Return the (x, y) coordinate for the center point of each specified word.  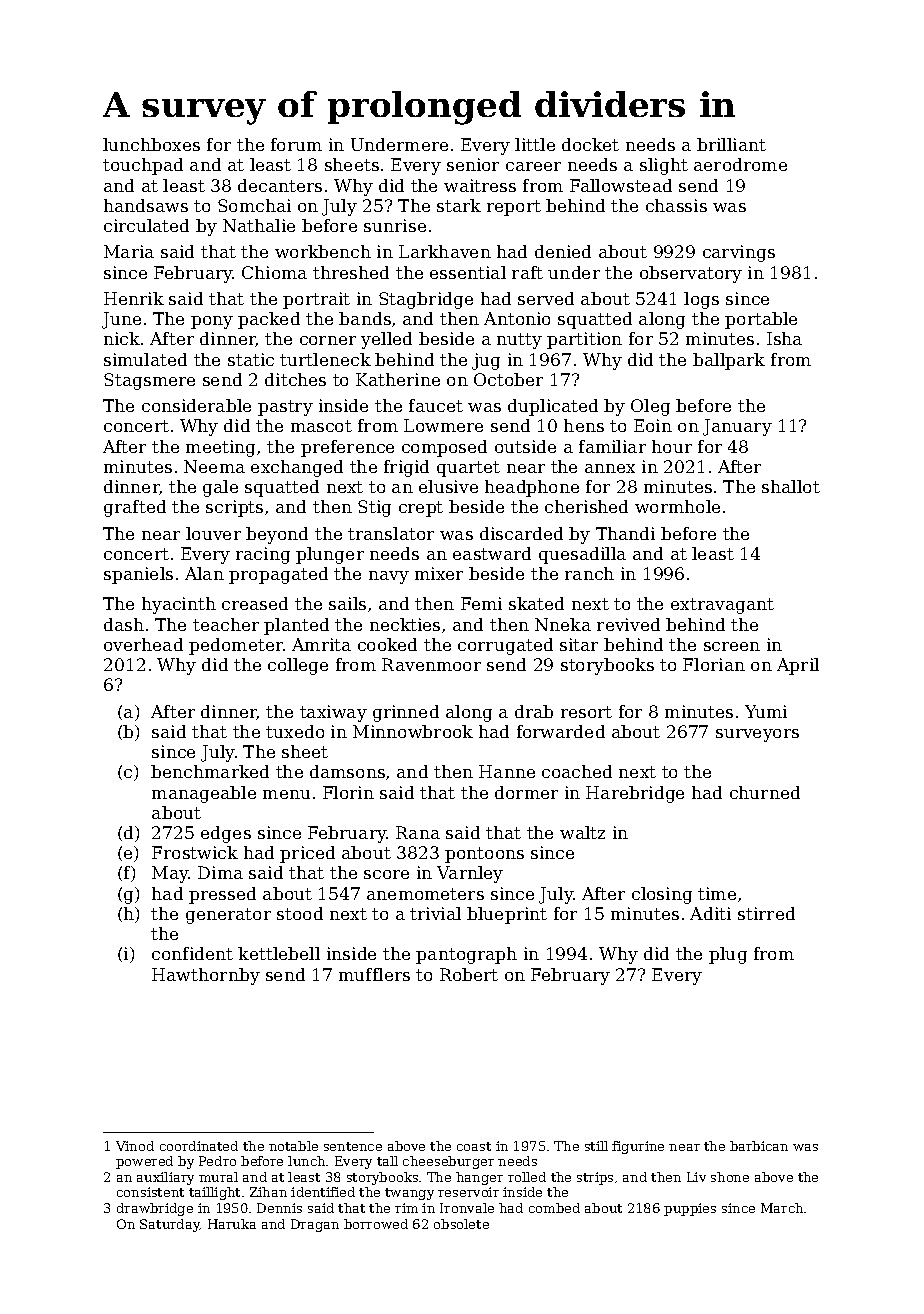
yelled (386, 340)
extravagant (722, 606)
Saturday (170, 1225)
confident (192, 953)
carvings (739, 253)
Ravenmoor (431, 664)
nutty (519, 341)
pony (212, 322)
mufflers (374, 974)
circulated (146, 225)
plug (728, 955)
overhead (143, 644)
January (737, 427)
